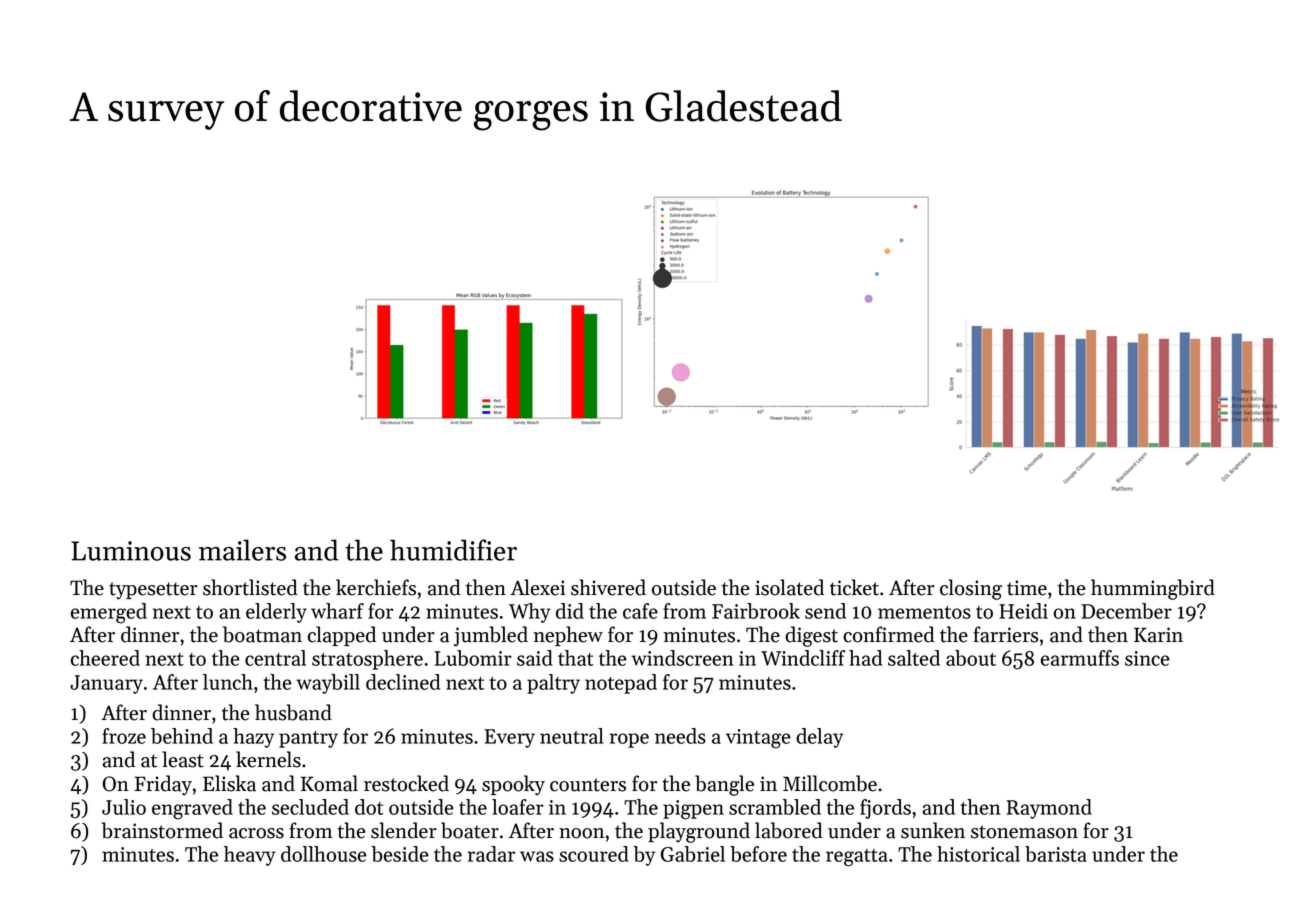 This screenshot has height=924, width=1308. Describe the element at coordinates (131, 551) in the screenshot. I see `Luminous` at that location.
